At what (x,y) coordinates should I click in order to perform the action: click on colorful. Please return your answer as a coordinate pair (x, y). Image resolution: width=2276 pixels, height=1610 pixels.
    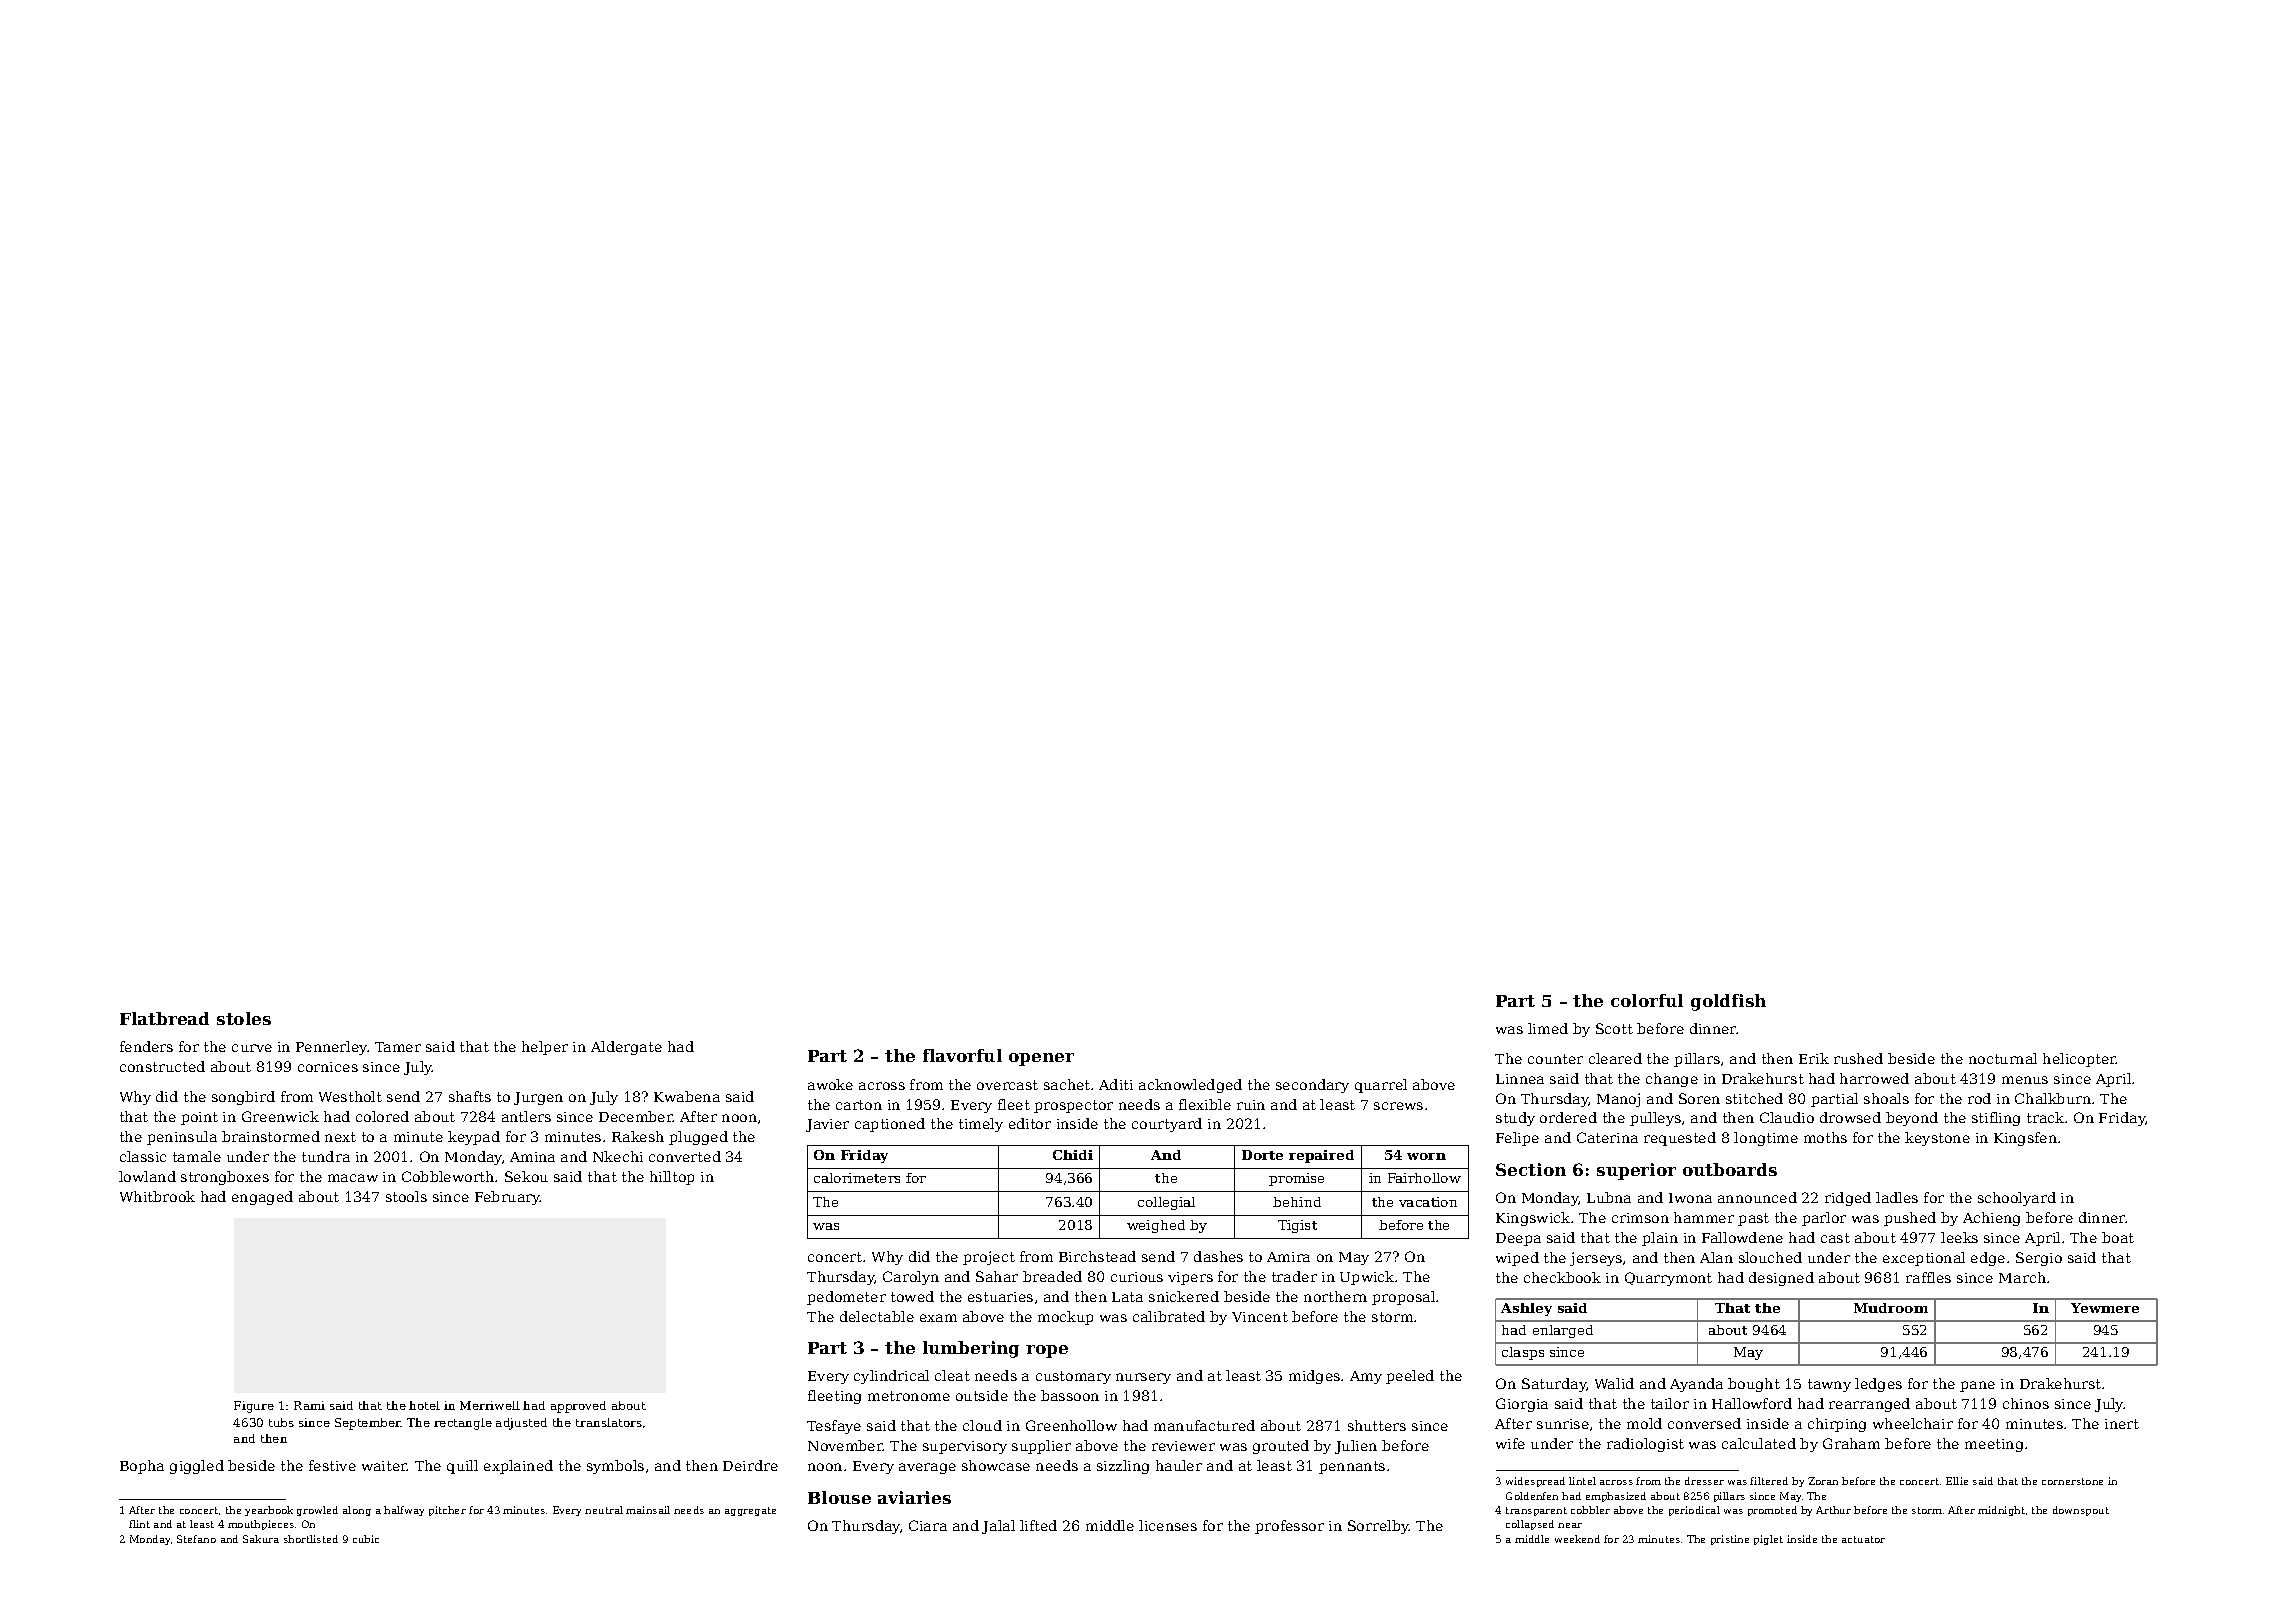
    Looking at the image, I should click on (1647, 1000).
